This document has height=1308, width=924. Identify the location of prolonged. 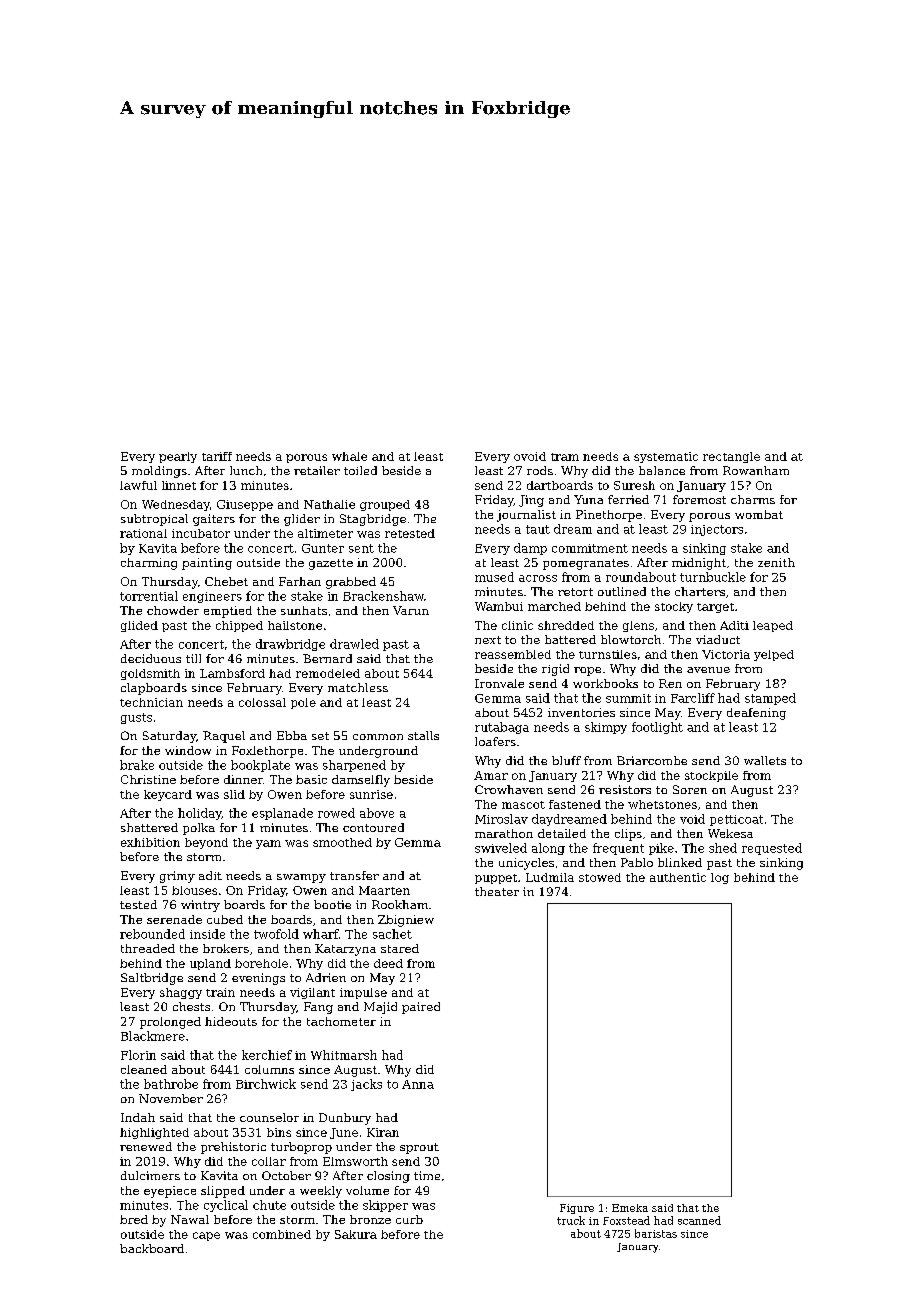
(170, 1023).
